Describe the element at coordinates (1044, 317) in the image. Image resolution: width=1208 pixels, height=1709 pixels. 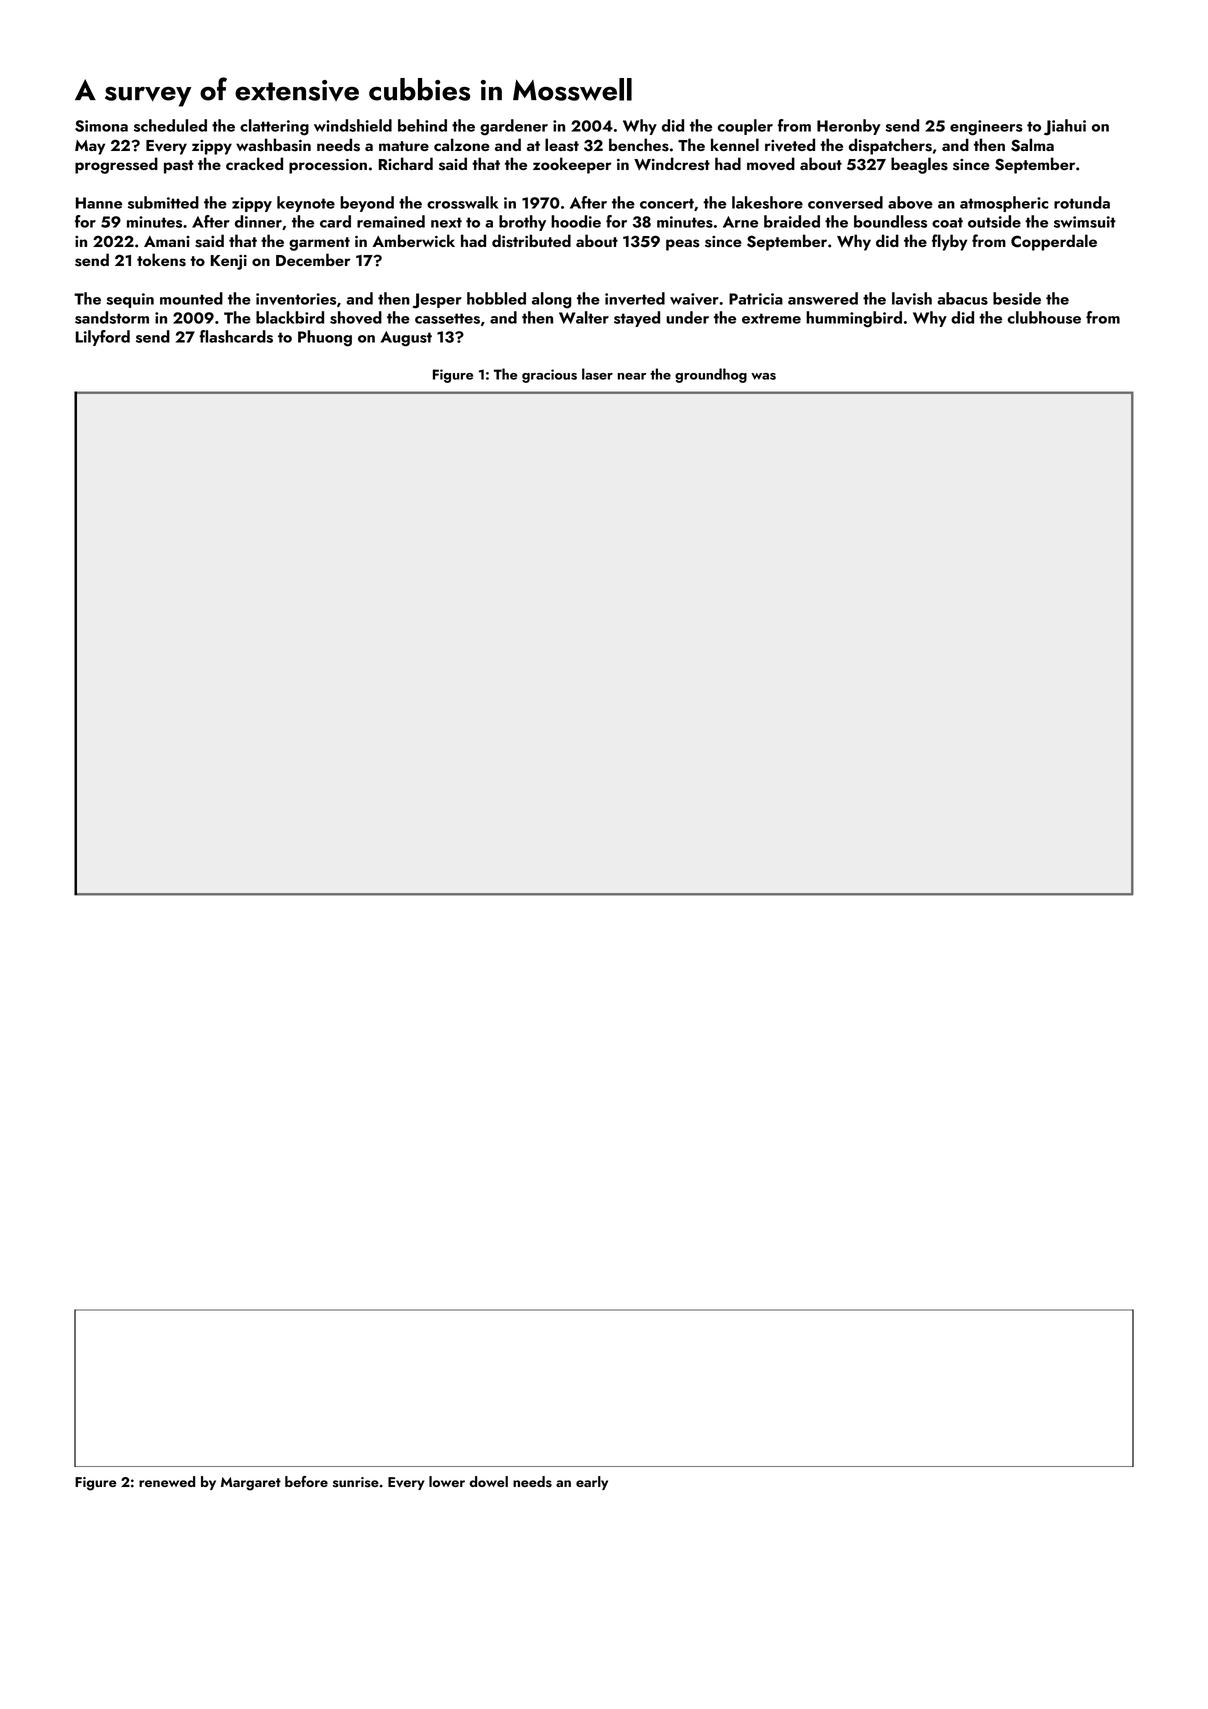
I see `clubhouse` at that location.
